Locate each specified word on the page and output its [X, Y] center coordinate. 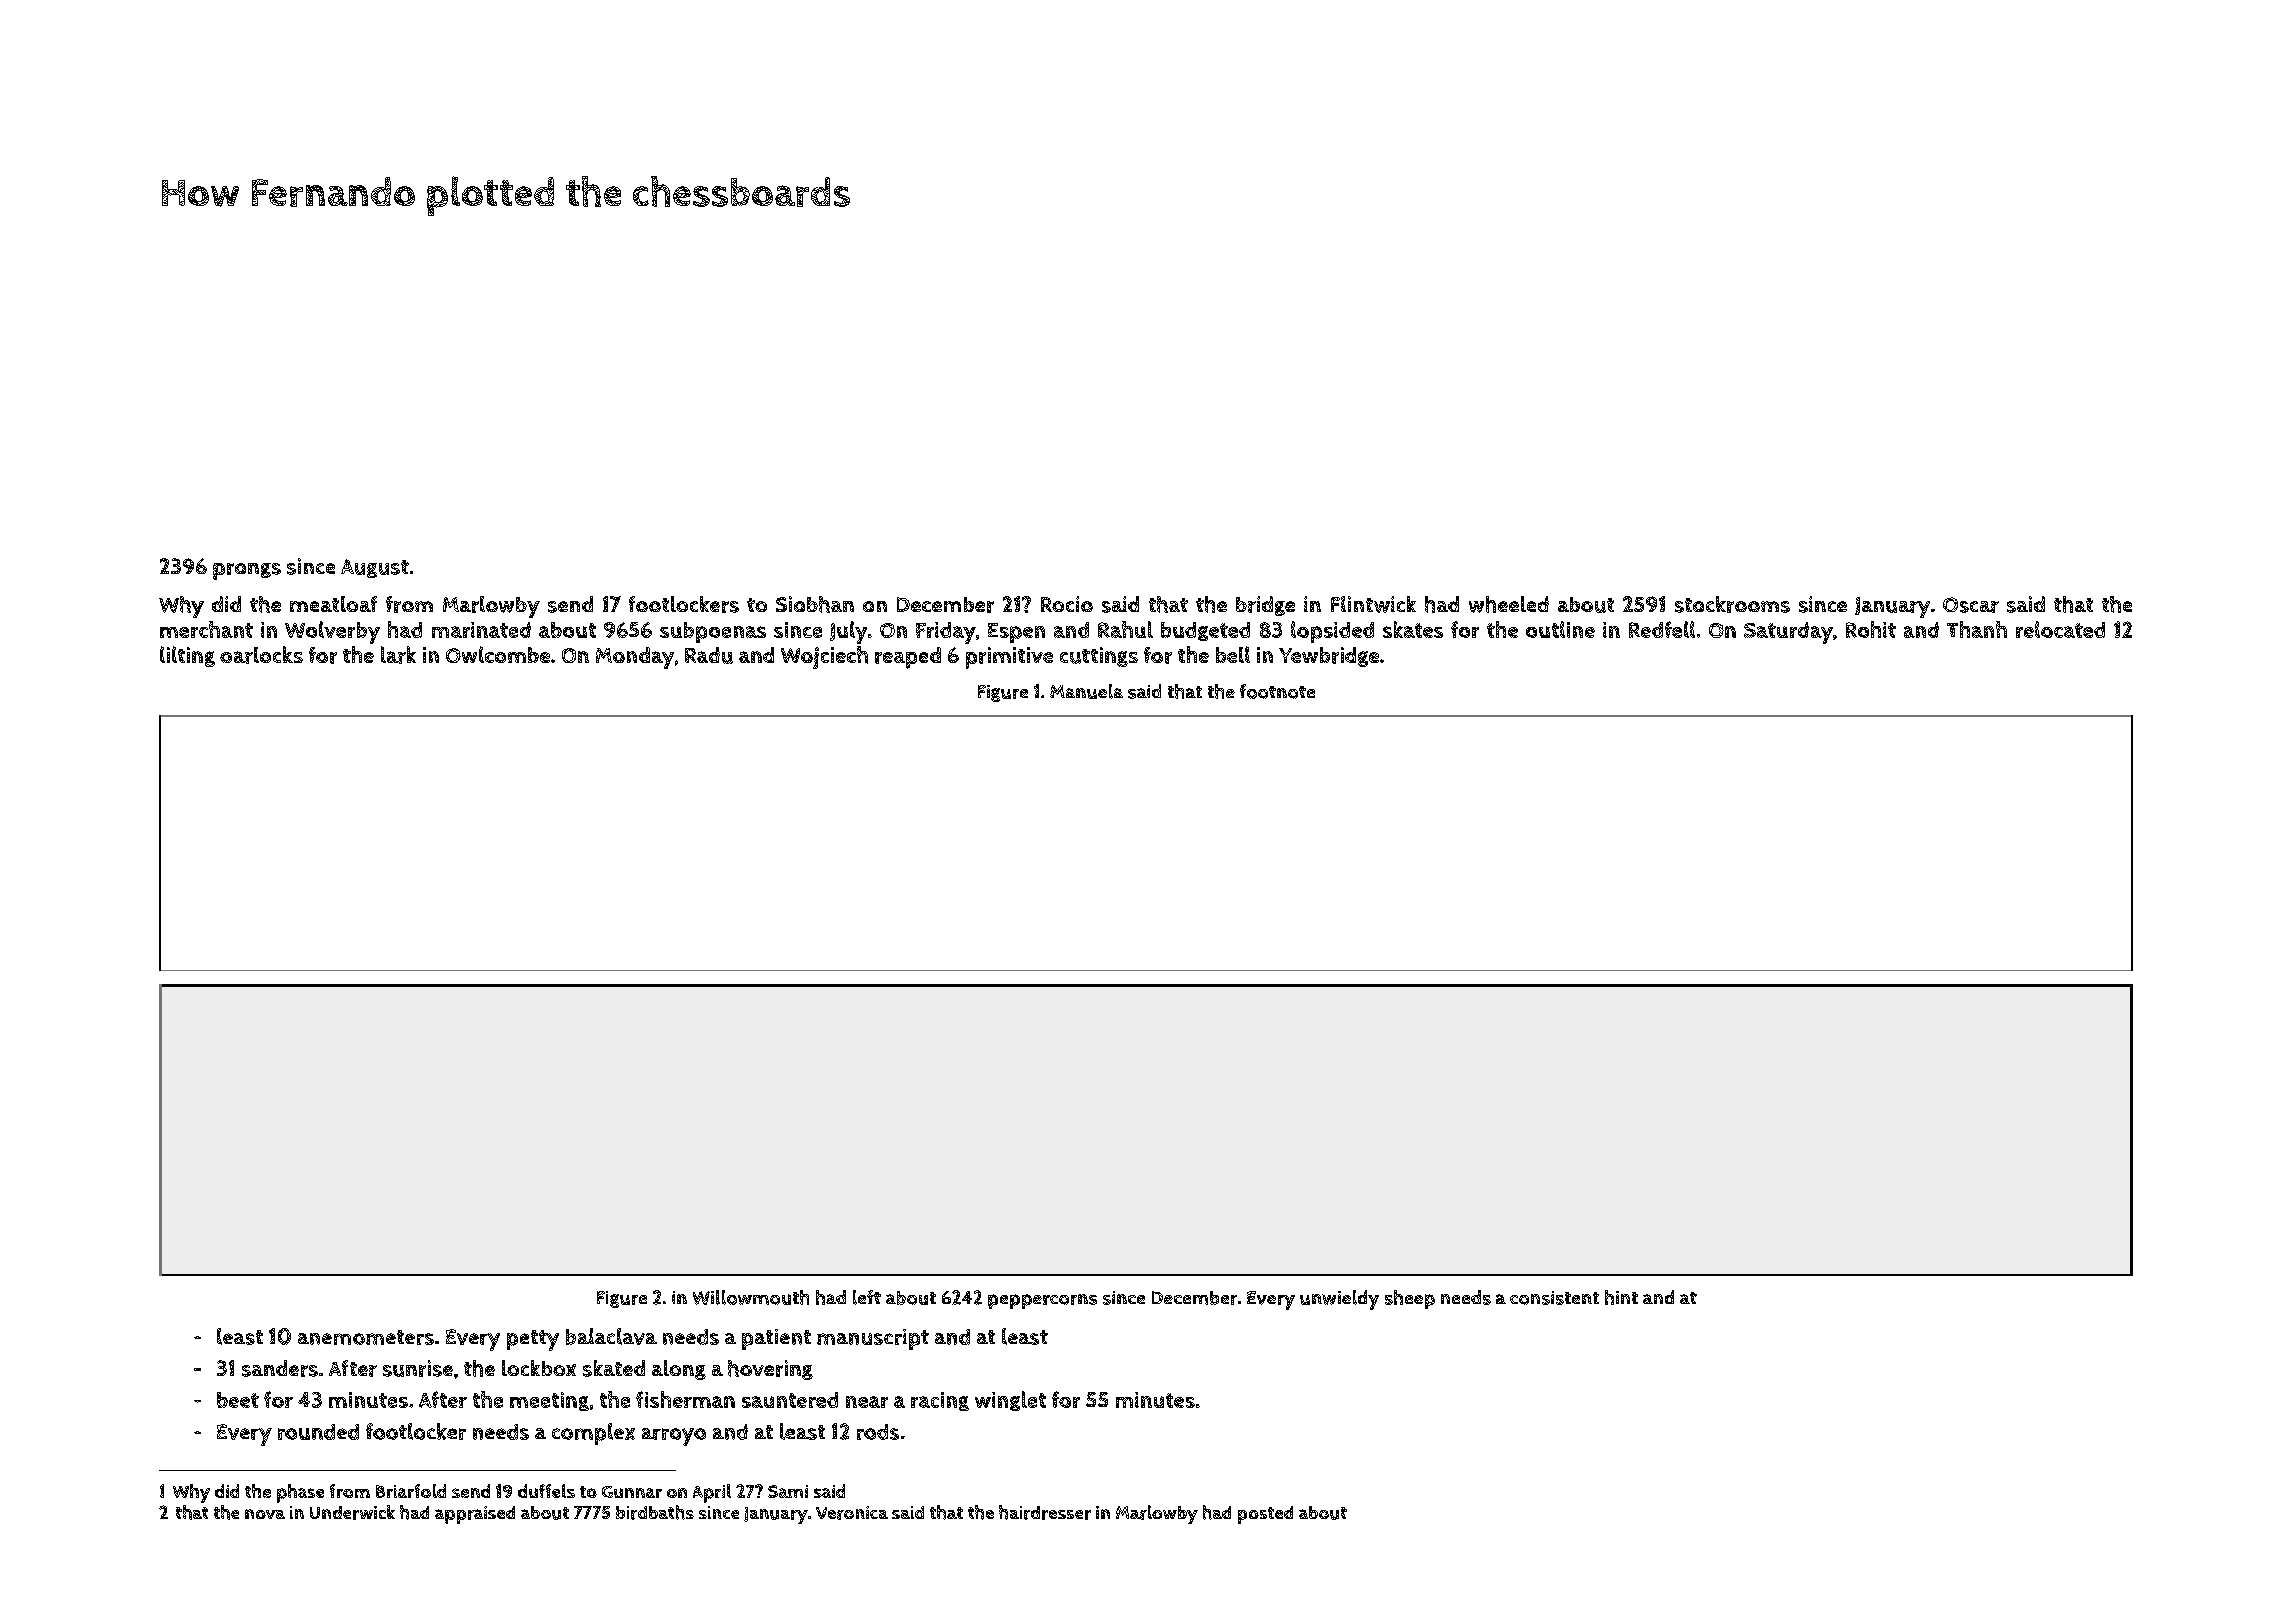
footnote [1277, 691]
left [867, 1297]
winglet [1010, 1401]
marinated [481, 630]
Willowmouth [751, 1297]
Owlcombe [498, 654]
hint [1621, 1297]
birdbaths [655, 1512]
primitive [1009, 658]
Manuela [1086, 691]
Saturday [1788, 633]
